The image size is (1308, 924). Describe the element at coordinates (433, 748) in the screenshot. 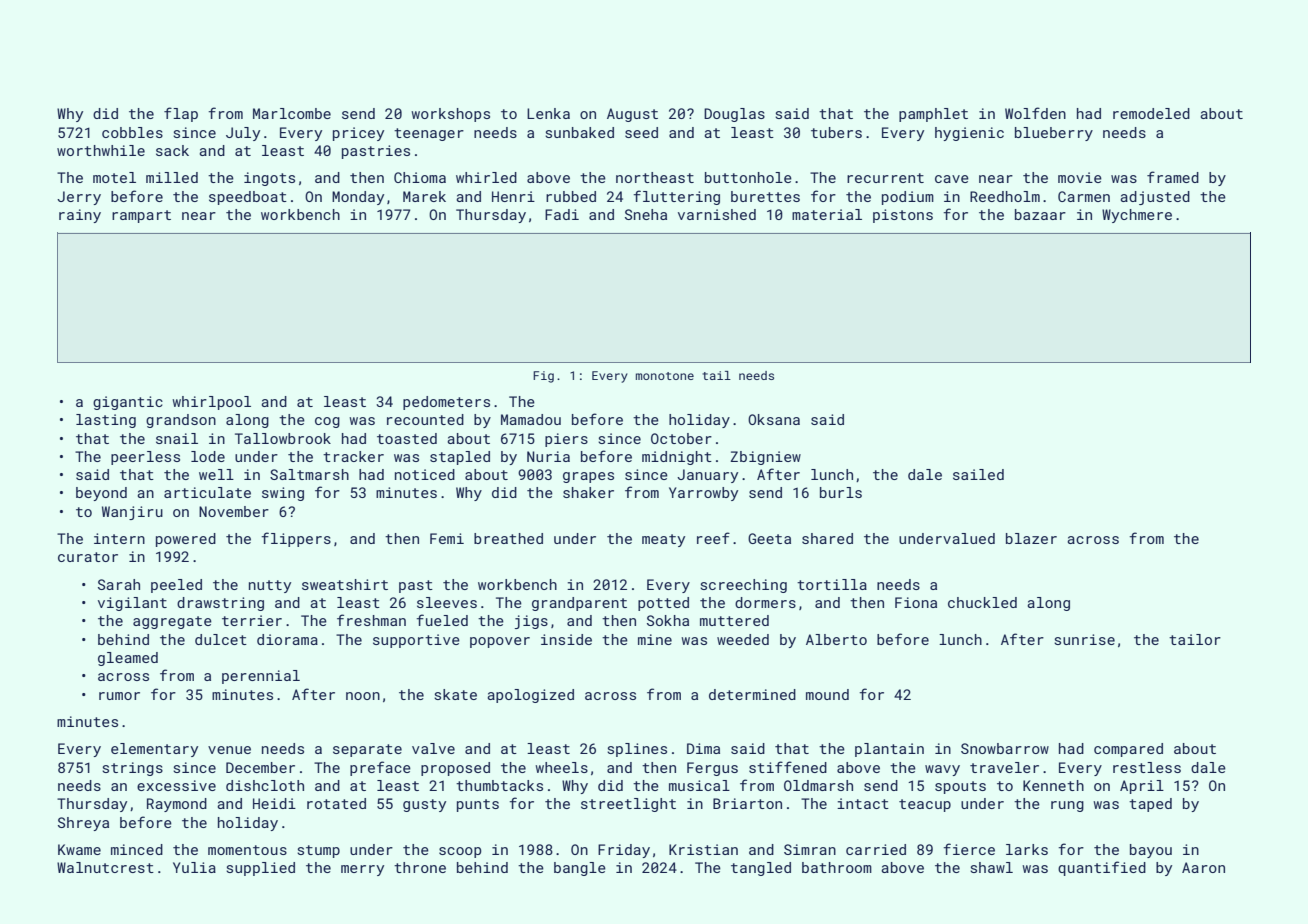

I see `valve` at that location.
